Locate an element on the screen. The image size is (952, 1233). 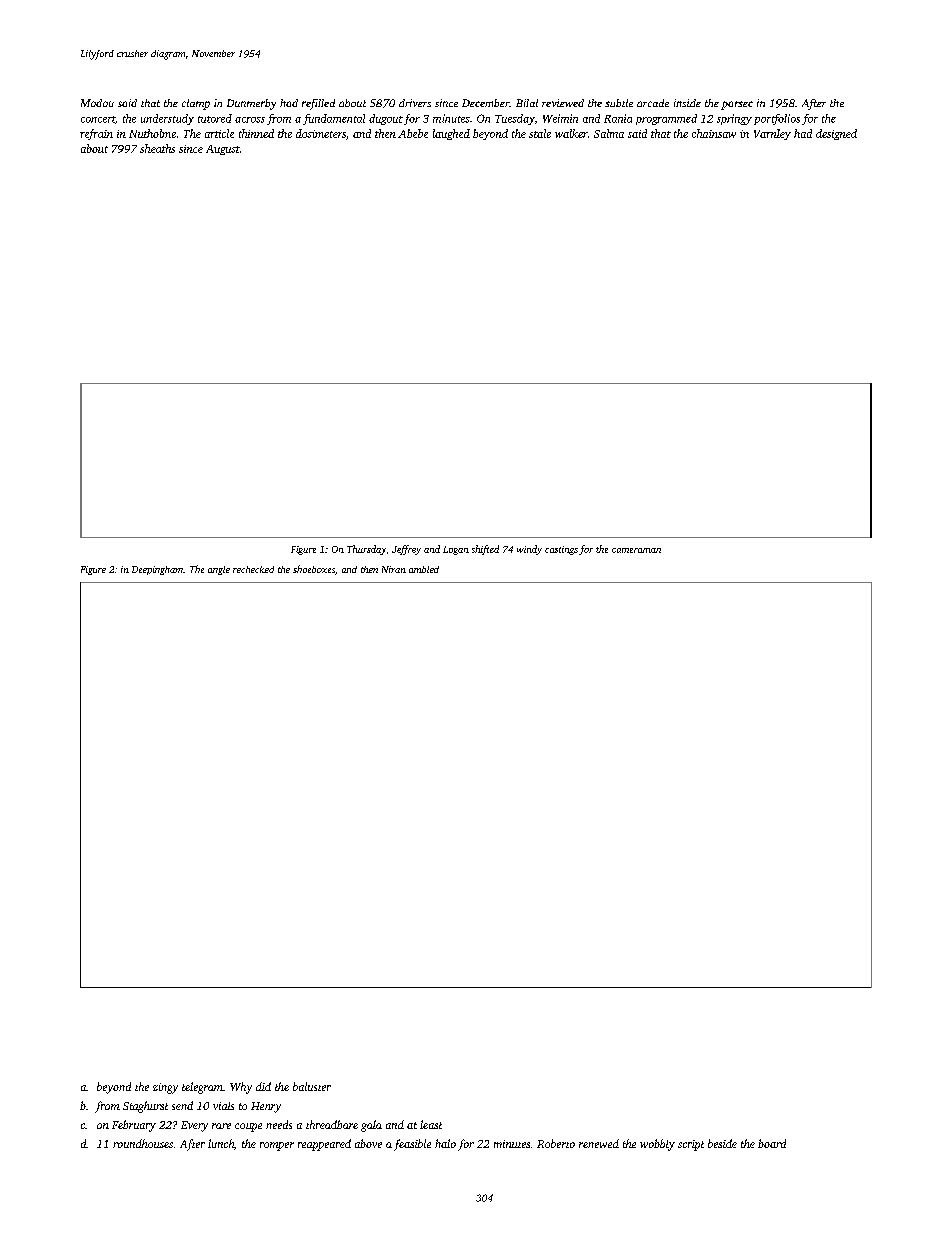
cameraman is located at coordinates (636, 550).
